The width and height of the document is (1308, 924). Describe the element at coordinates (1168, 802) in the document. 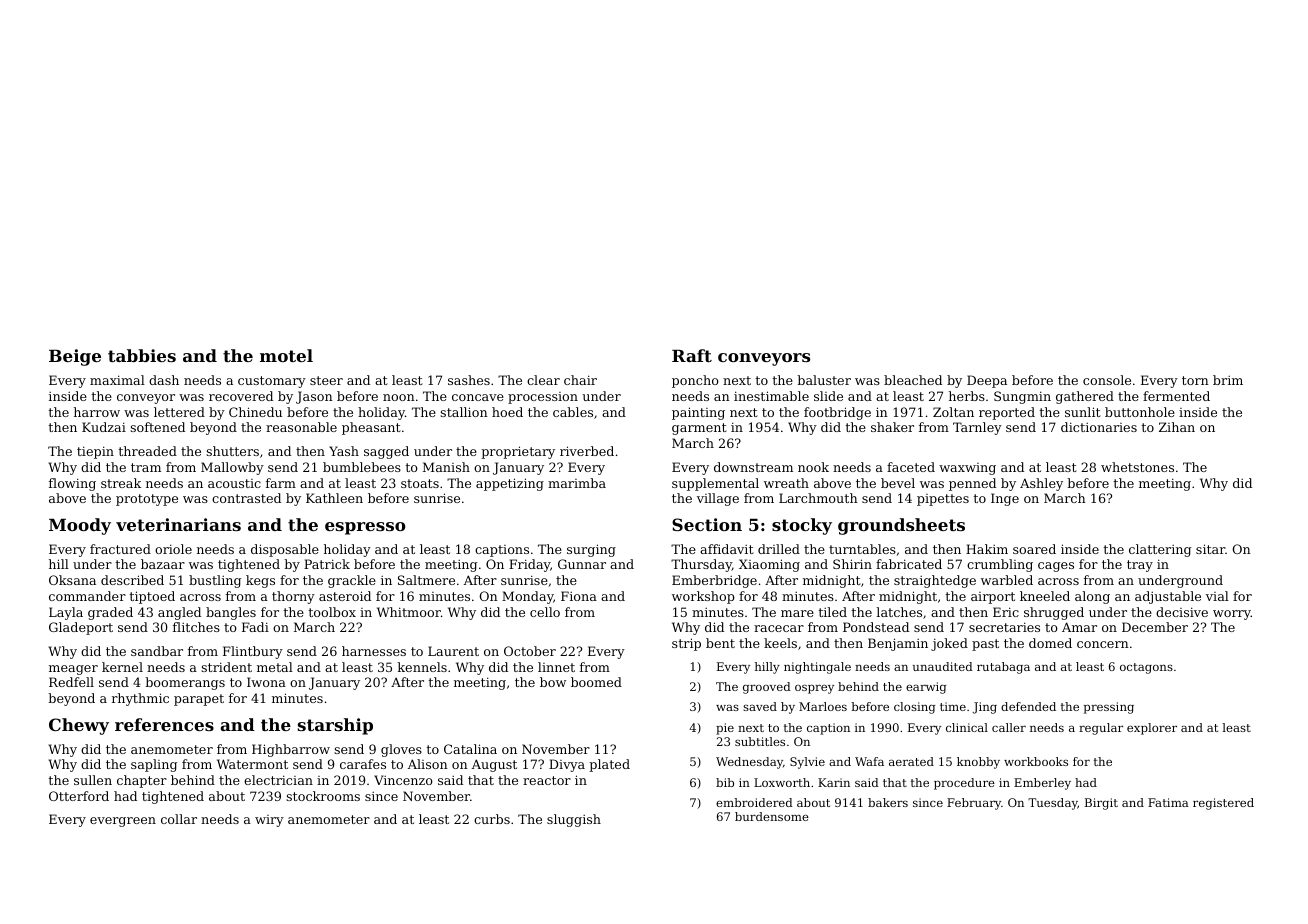

I see `Fatima` at that location.
